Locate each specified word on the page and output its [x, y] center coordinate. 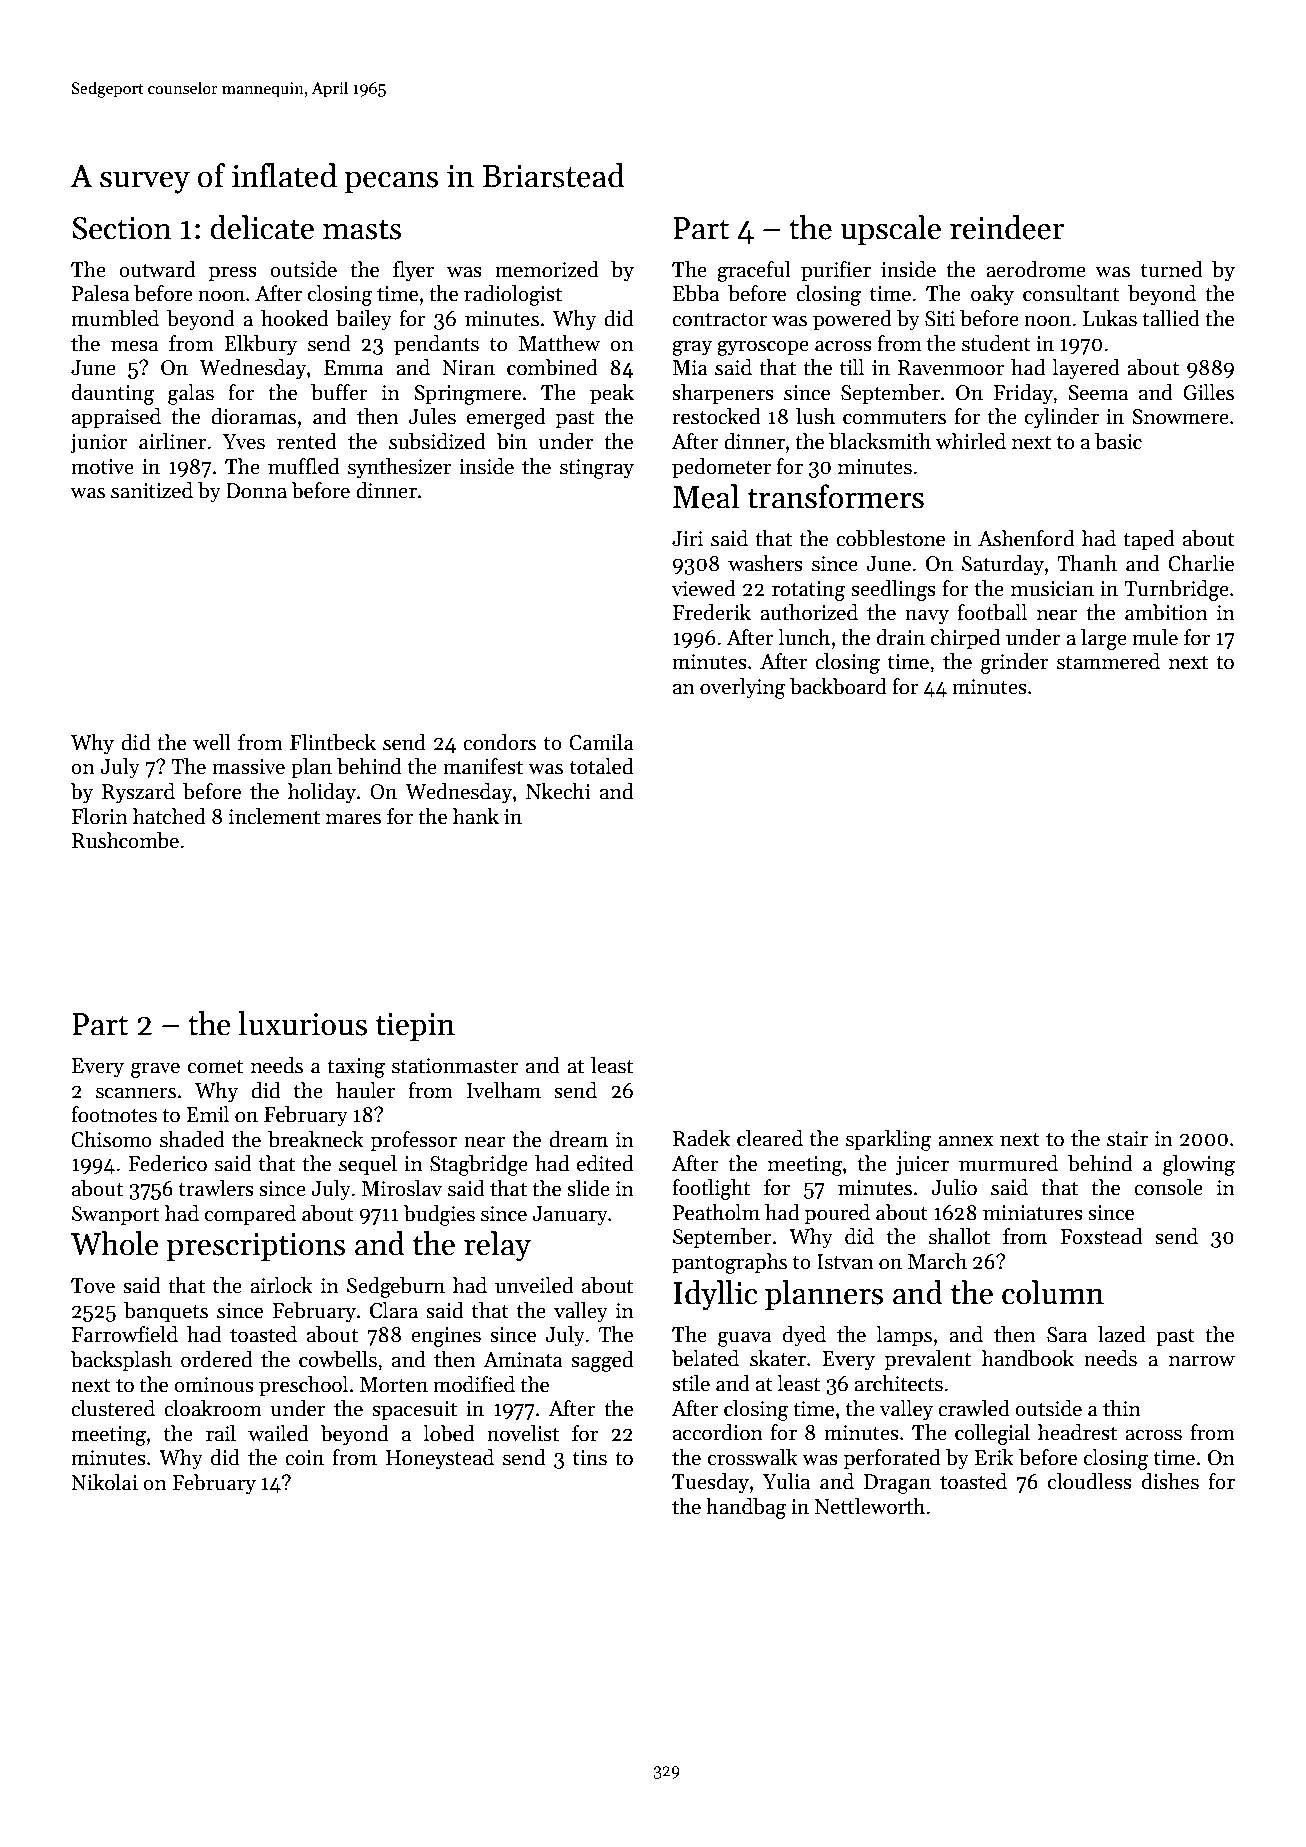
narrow [1202, 1361]
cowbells [338, 1359]
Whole [115, 1243]
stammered [1108, 661]
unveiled [534, 1285]
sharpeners [723, 394]
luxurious [303, 1023]
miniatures [1033, 1213]
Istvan [845, 1262]
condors [499, 742]
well [212, 742]
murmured [1008, 1163]
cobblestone [890, 538]
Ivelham [504, 1090]
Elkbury [261, 345]
